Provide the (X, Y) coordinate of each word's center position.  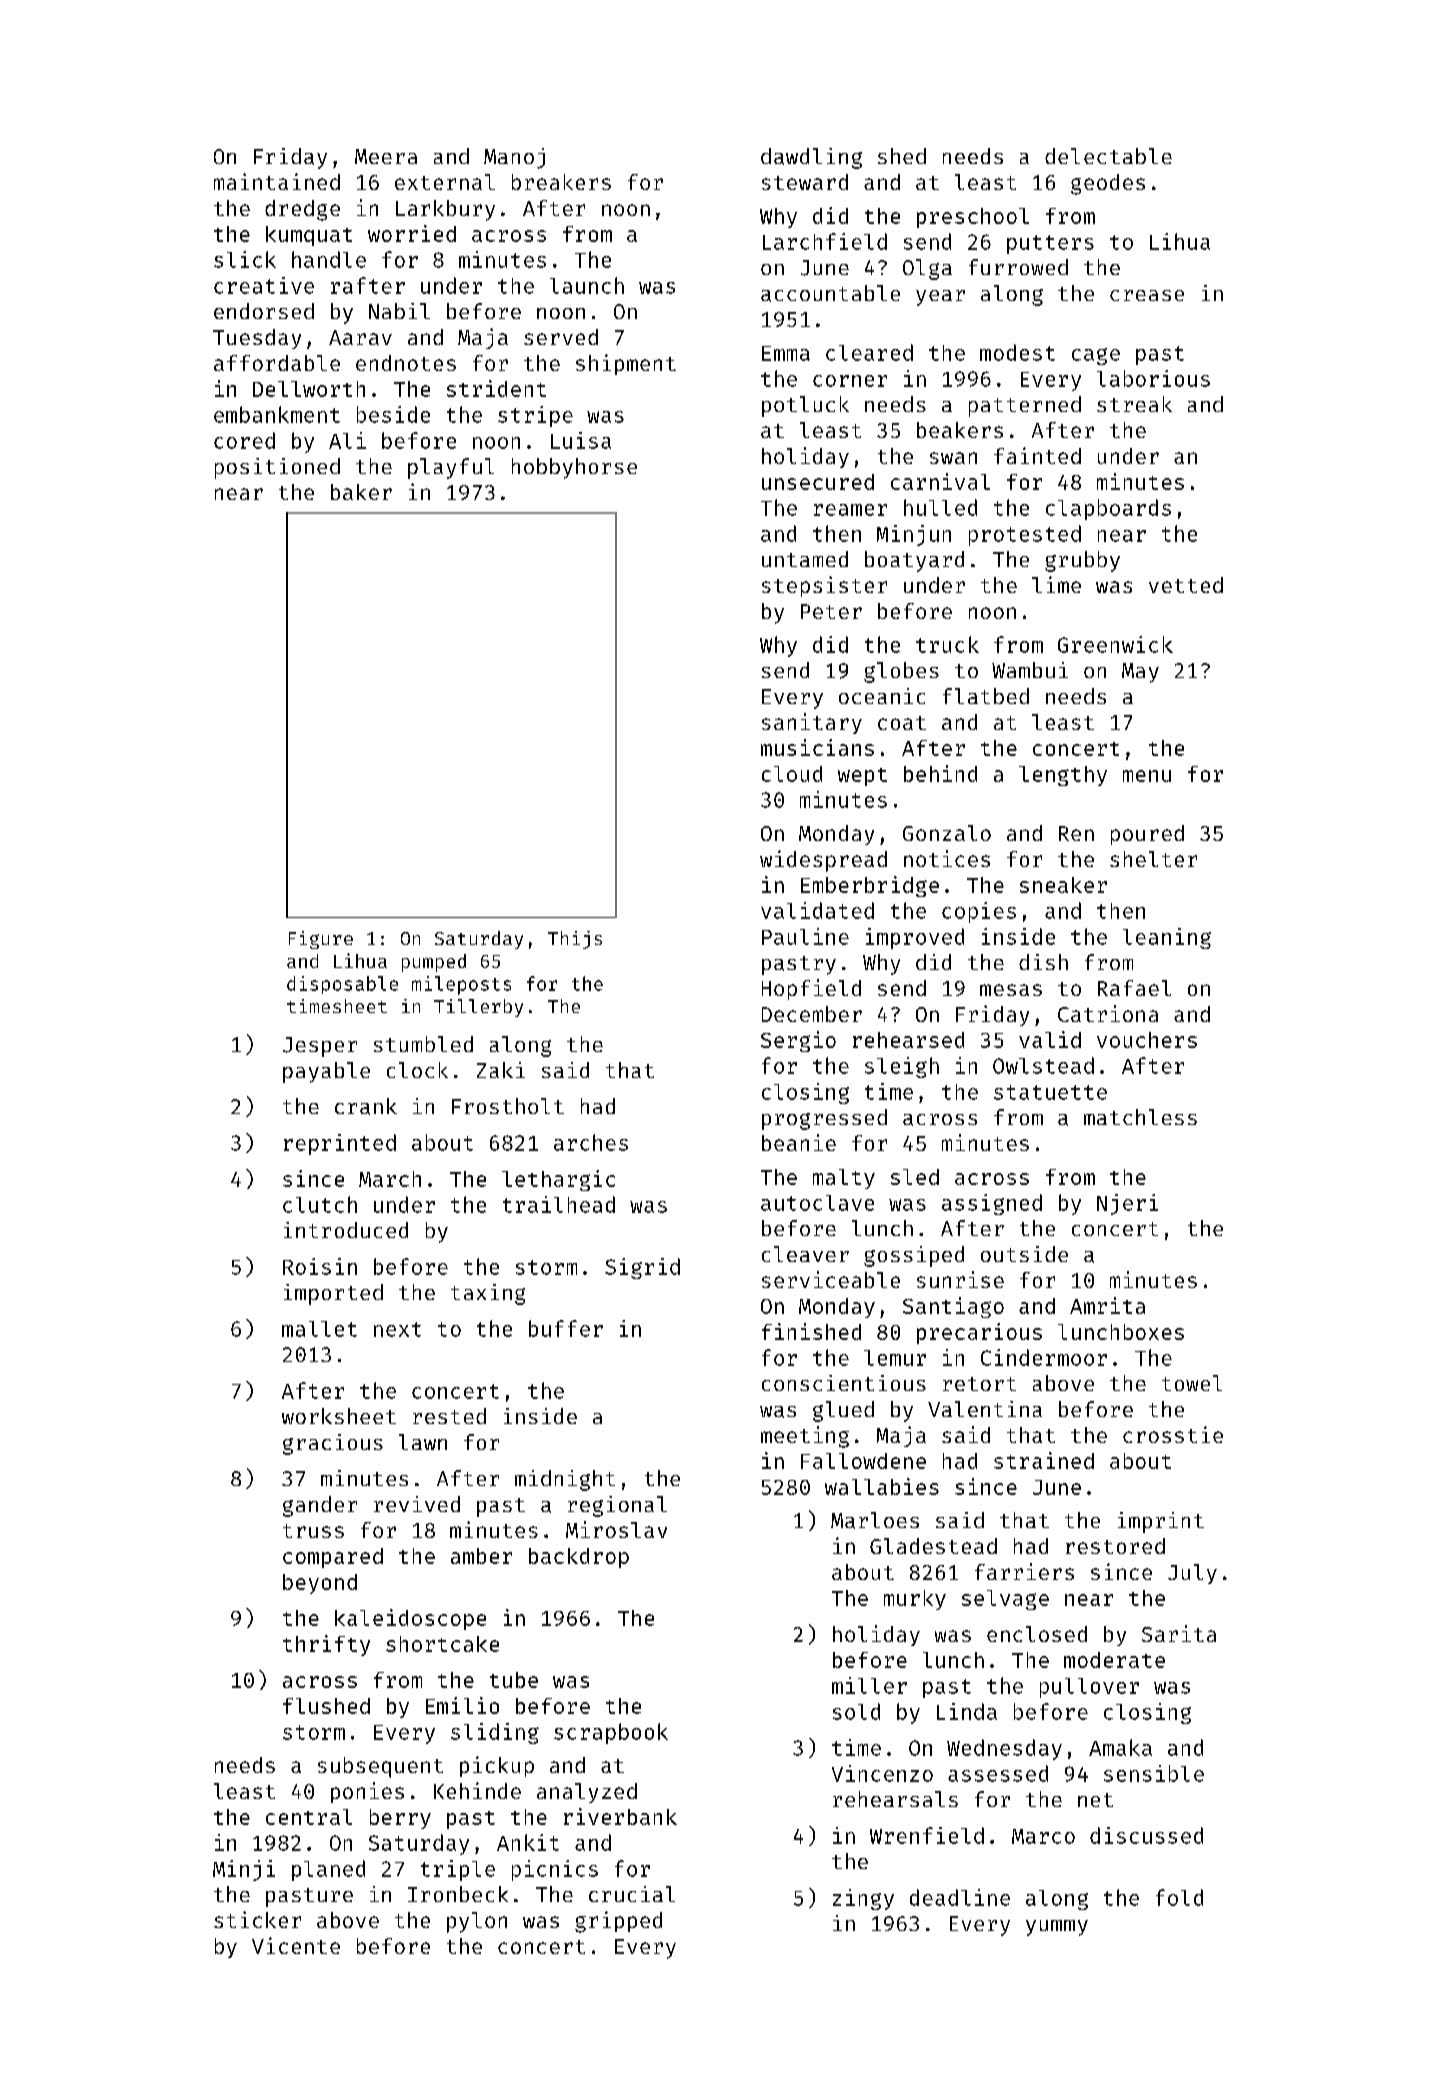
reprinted (340, 1144)
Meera (386, 156)
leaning (1167, 938)
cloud (792, 774)
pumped (434, 963)
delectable (1108, 156)
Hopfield (811, 989)
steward (805, 182)
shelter (1153, 859)
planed (328, 1870)
